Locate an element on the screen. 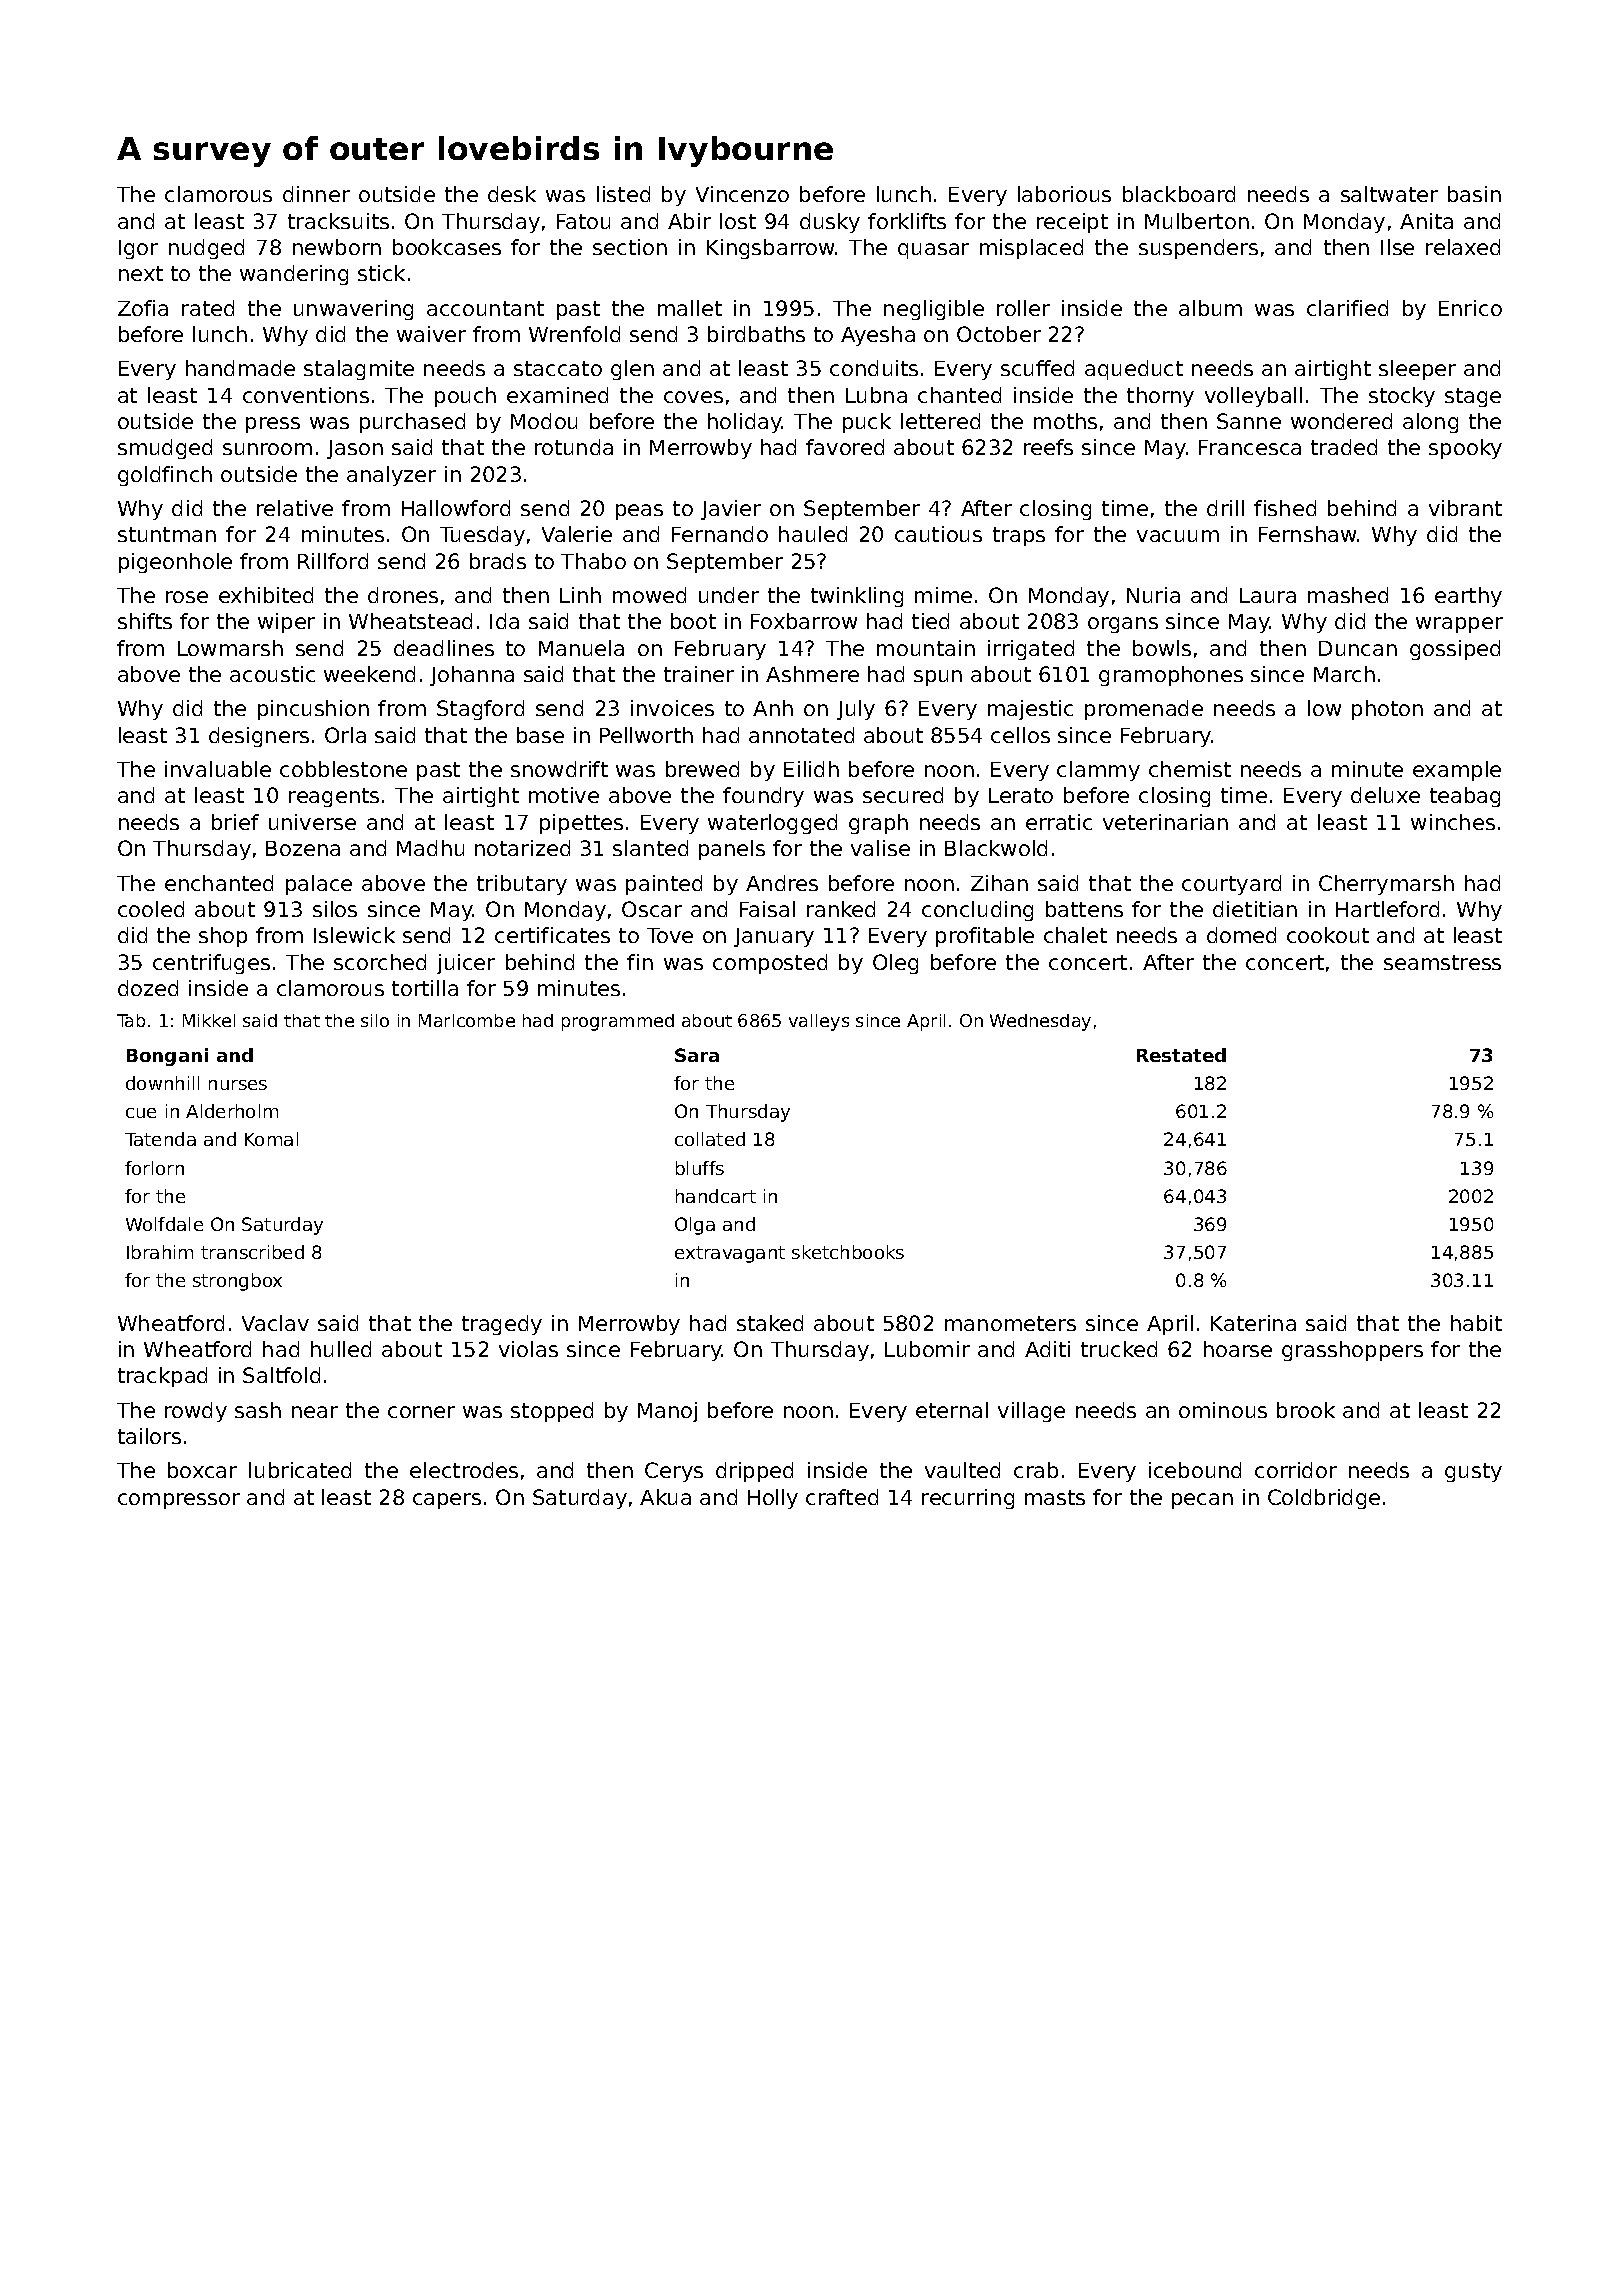 Image resolution: width=1620 pixels, height=2292 pixels. manometers is located at coordinates (1010, 1323).
